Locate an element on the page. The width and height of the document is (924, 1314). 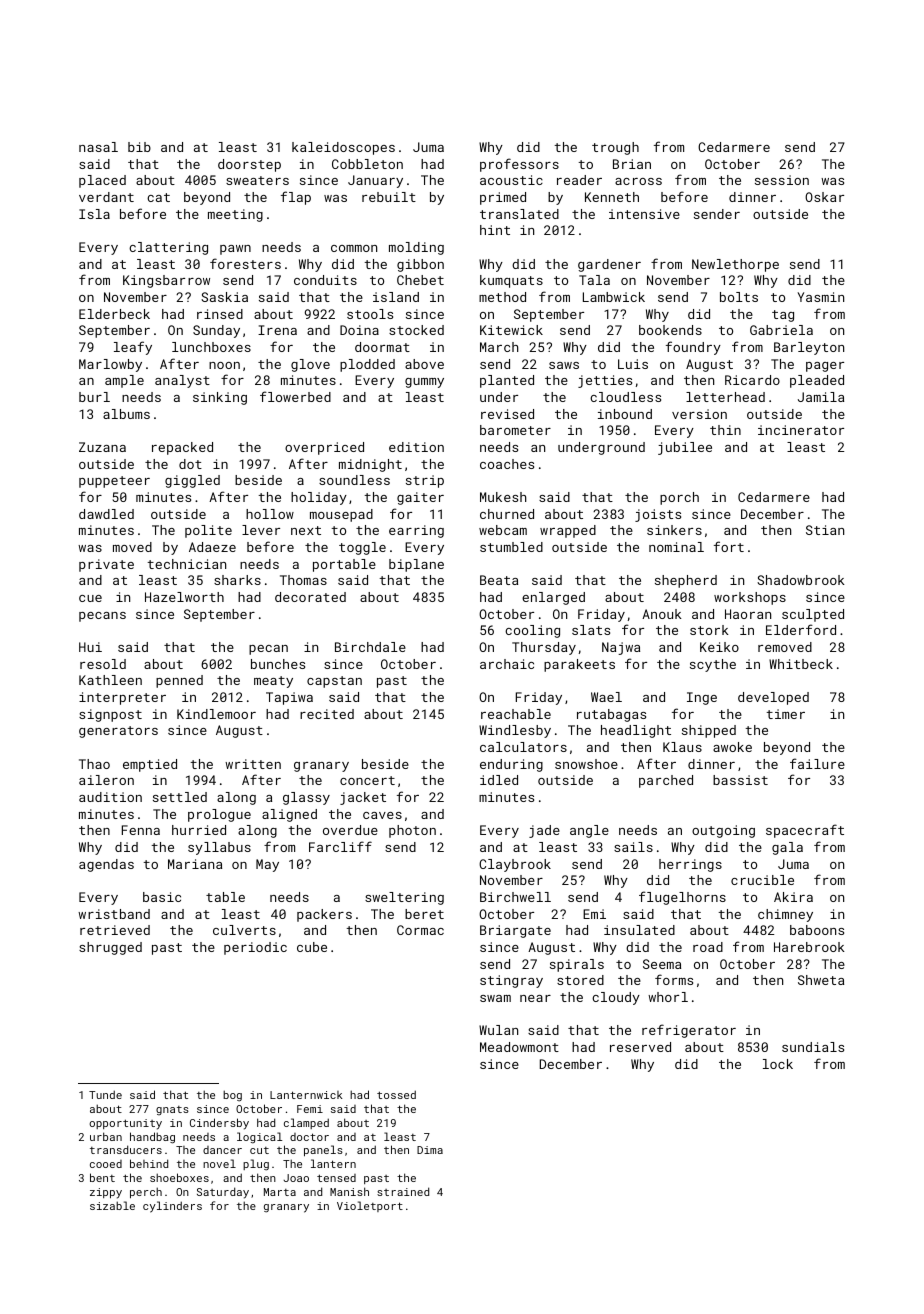
sundials is located at coordinates (813, 1047).
